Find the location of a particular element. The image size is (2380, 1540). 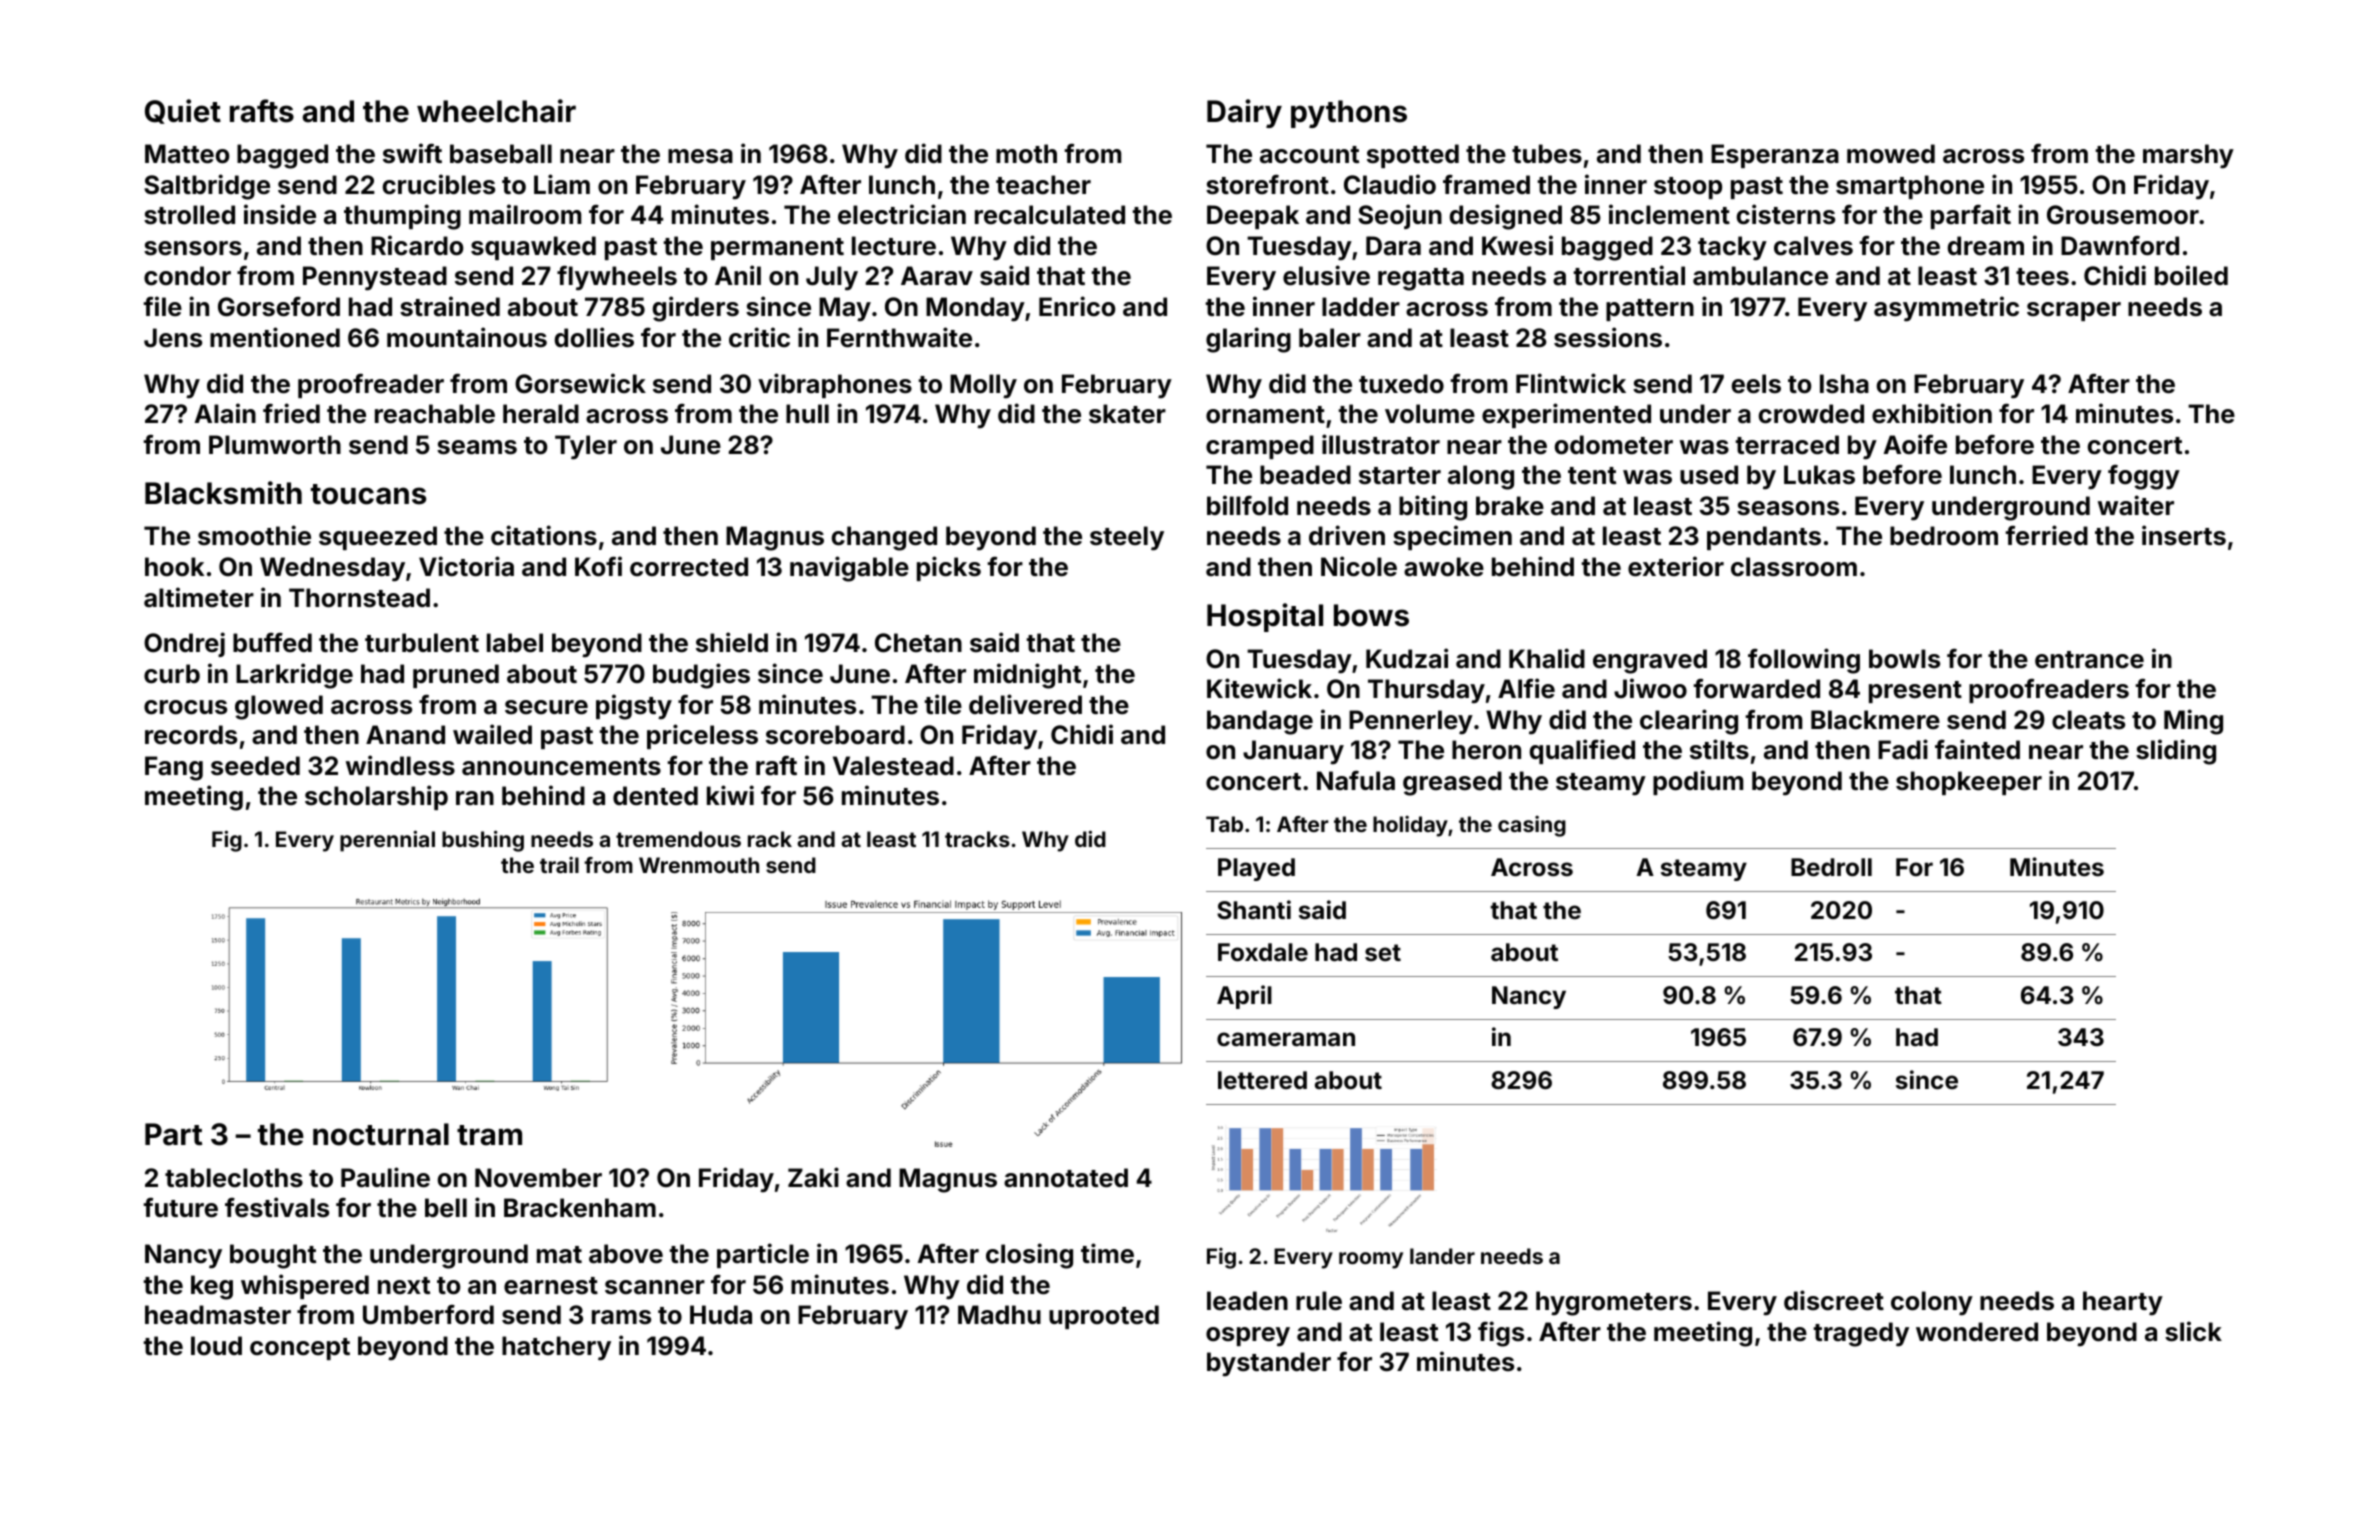

mentioned is located at coordinates (275, 337).
